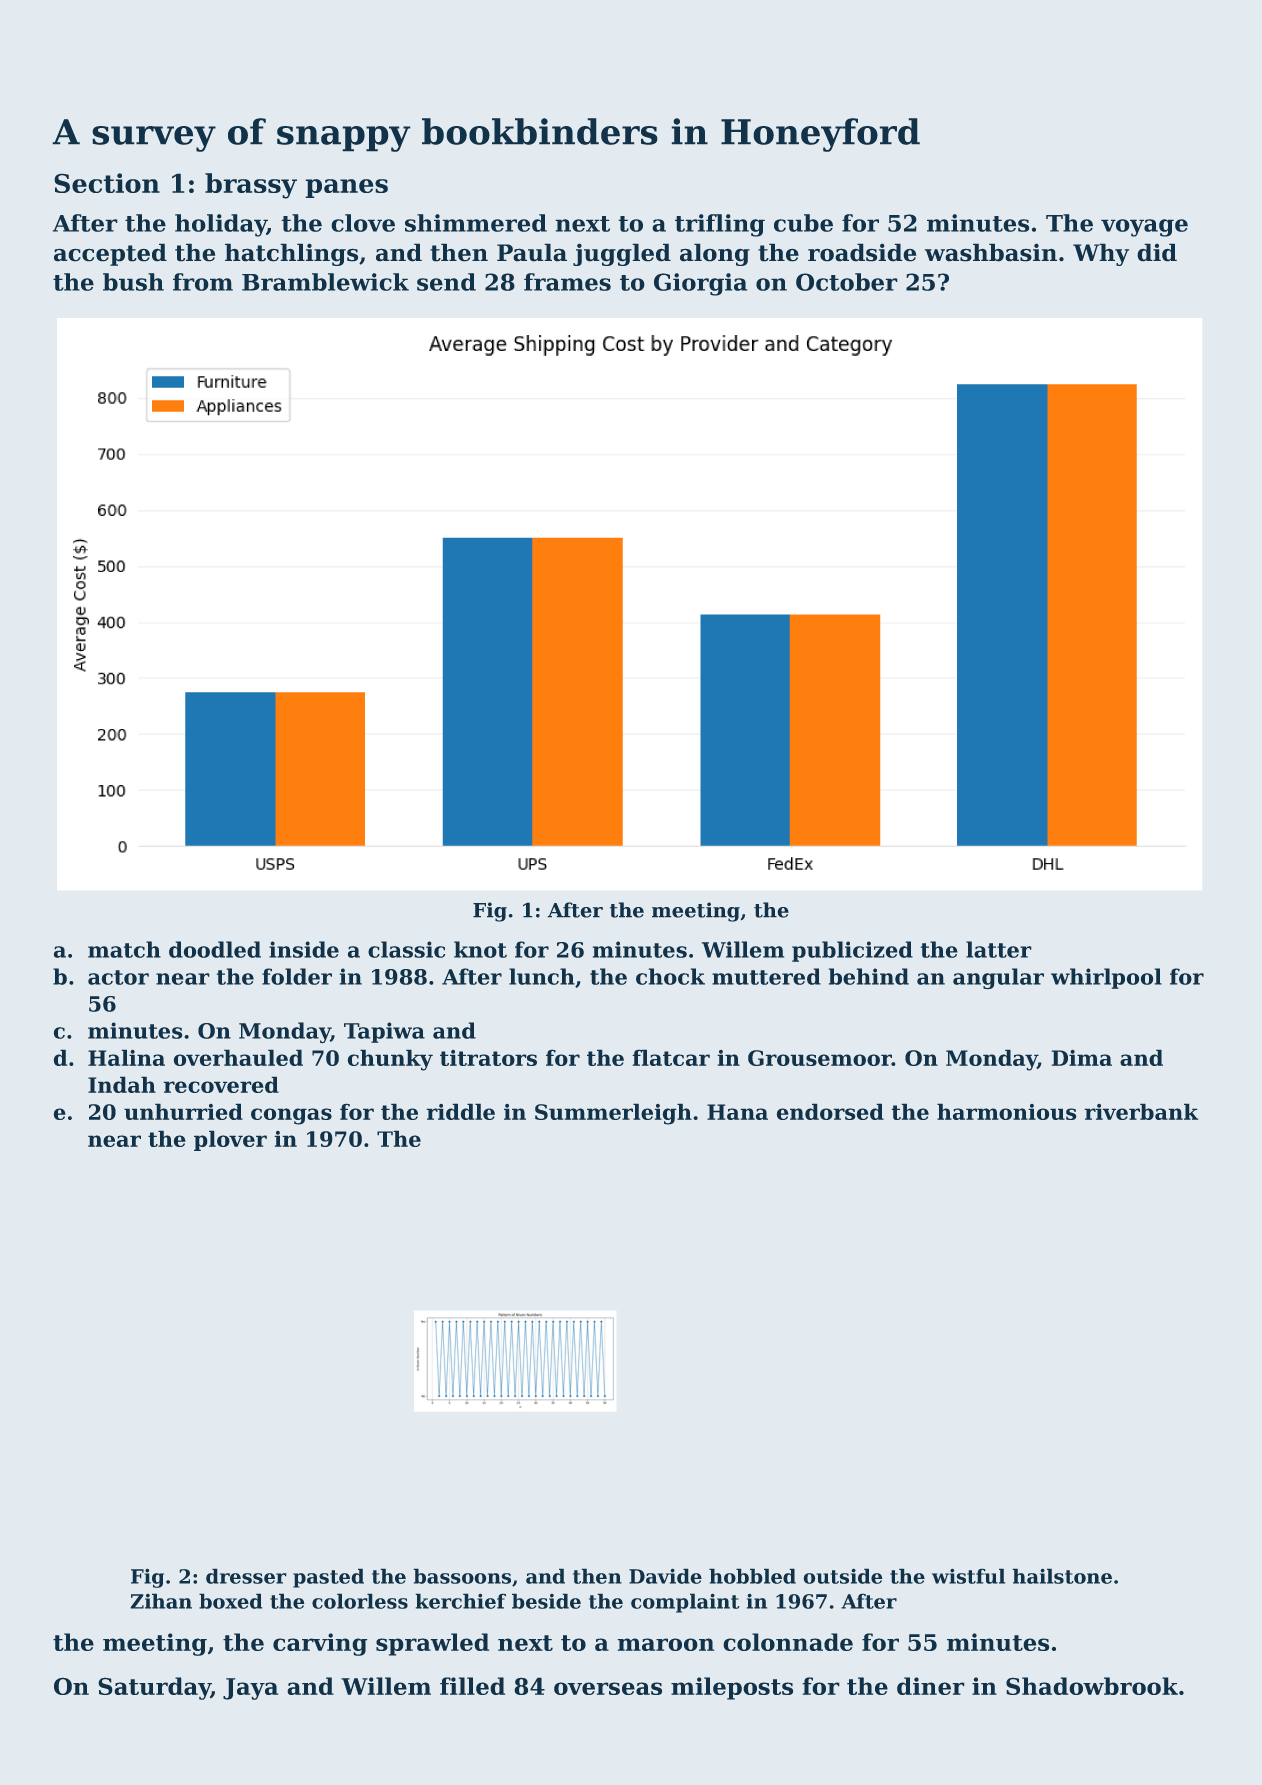 The width and height of the page is (1262, 1785). What do you see at coordinates (250, 1689) in the page?
I see `Jaya` at bounding box center [250, 1689].
